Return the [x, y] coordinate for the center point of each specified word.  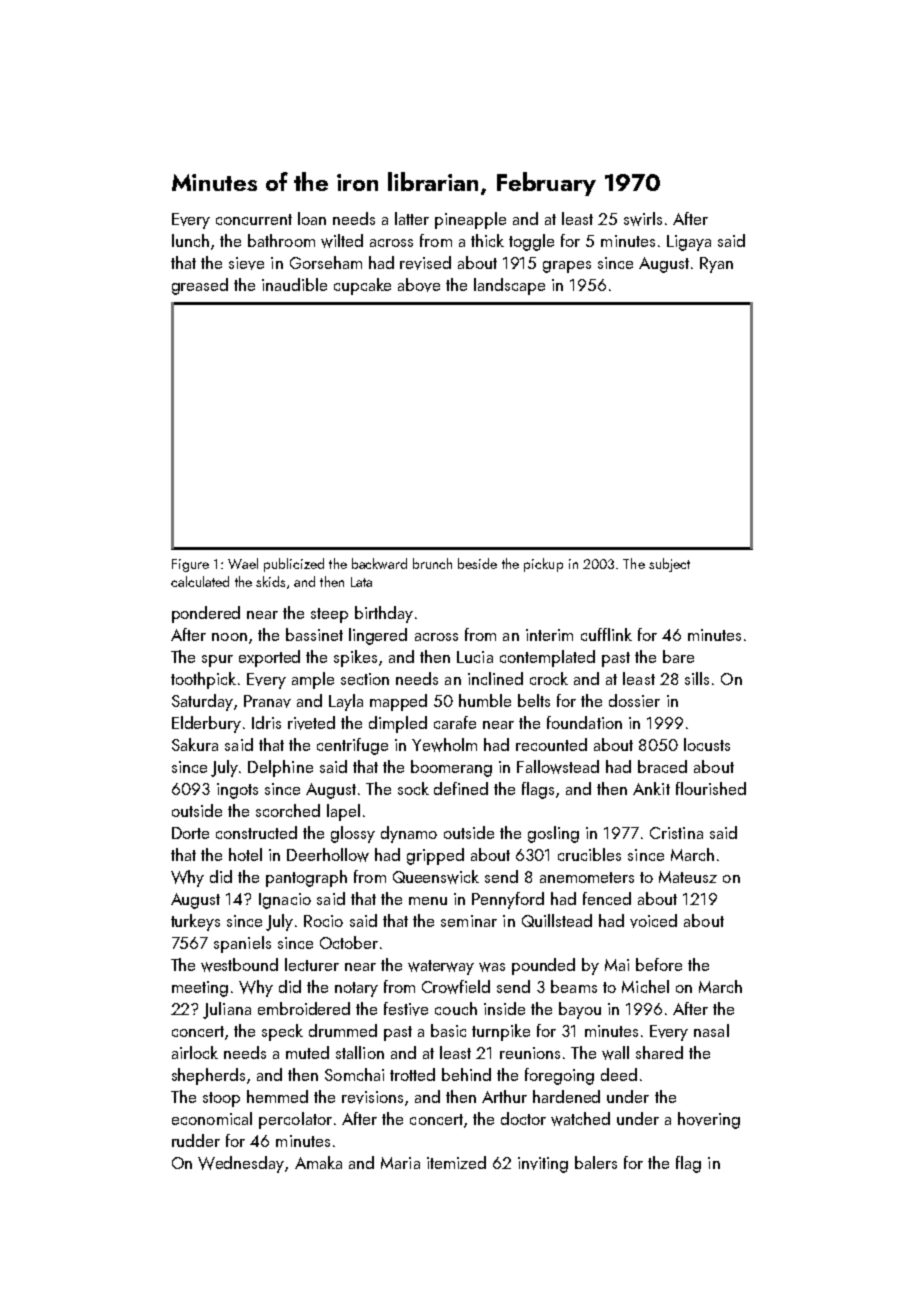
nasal [711, 1030]
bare [678, 656]
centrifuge [352, 746]
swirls [643, 219]
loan [312, 218]
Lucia [475, 657]
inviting [543, 1165]
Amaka [318, 1162]
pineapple [470, 220]
